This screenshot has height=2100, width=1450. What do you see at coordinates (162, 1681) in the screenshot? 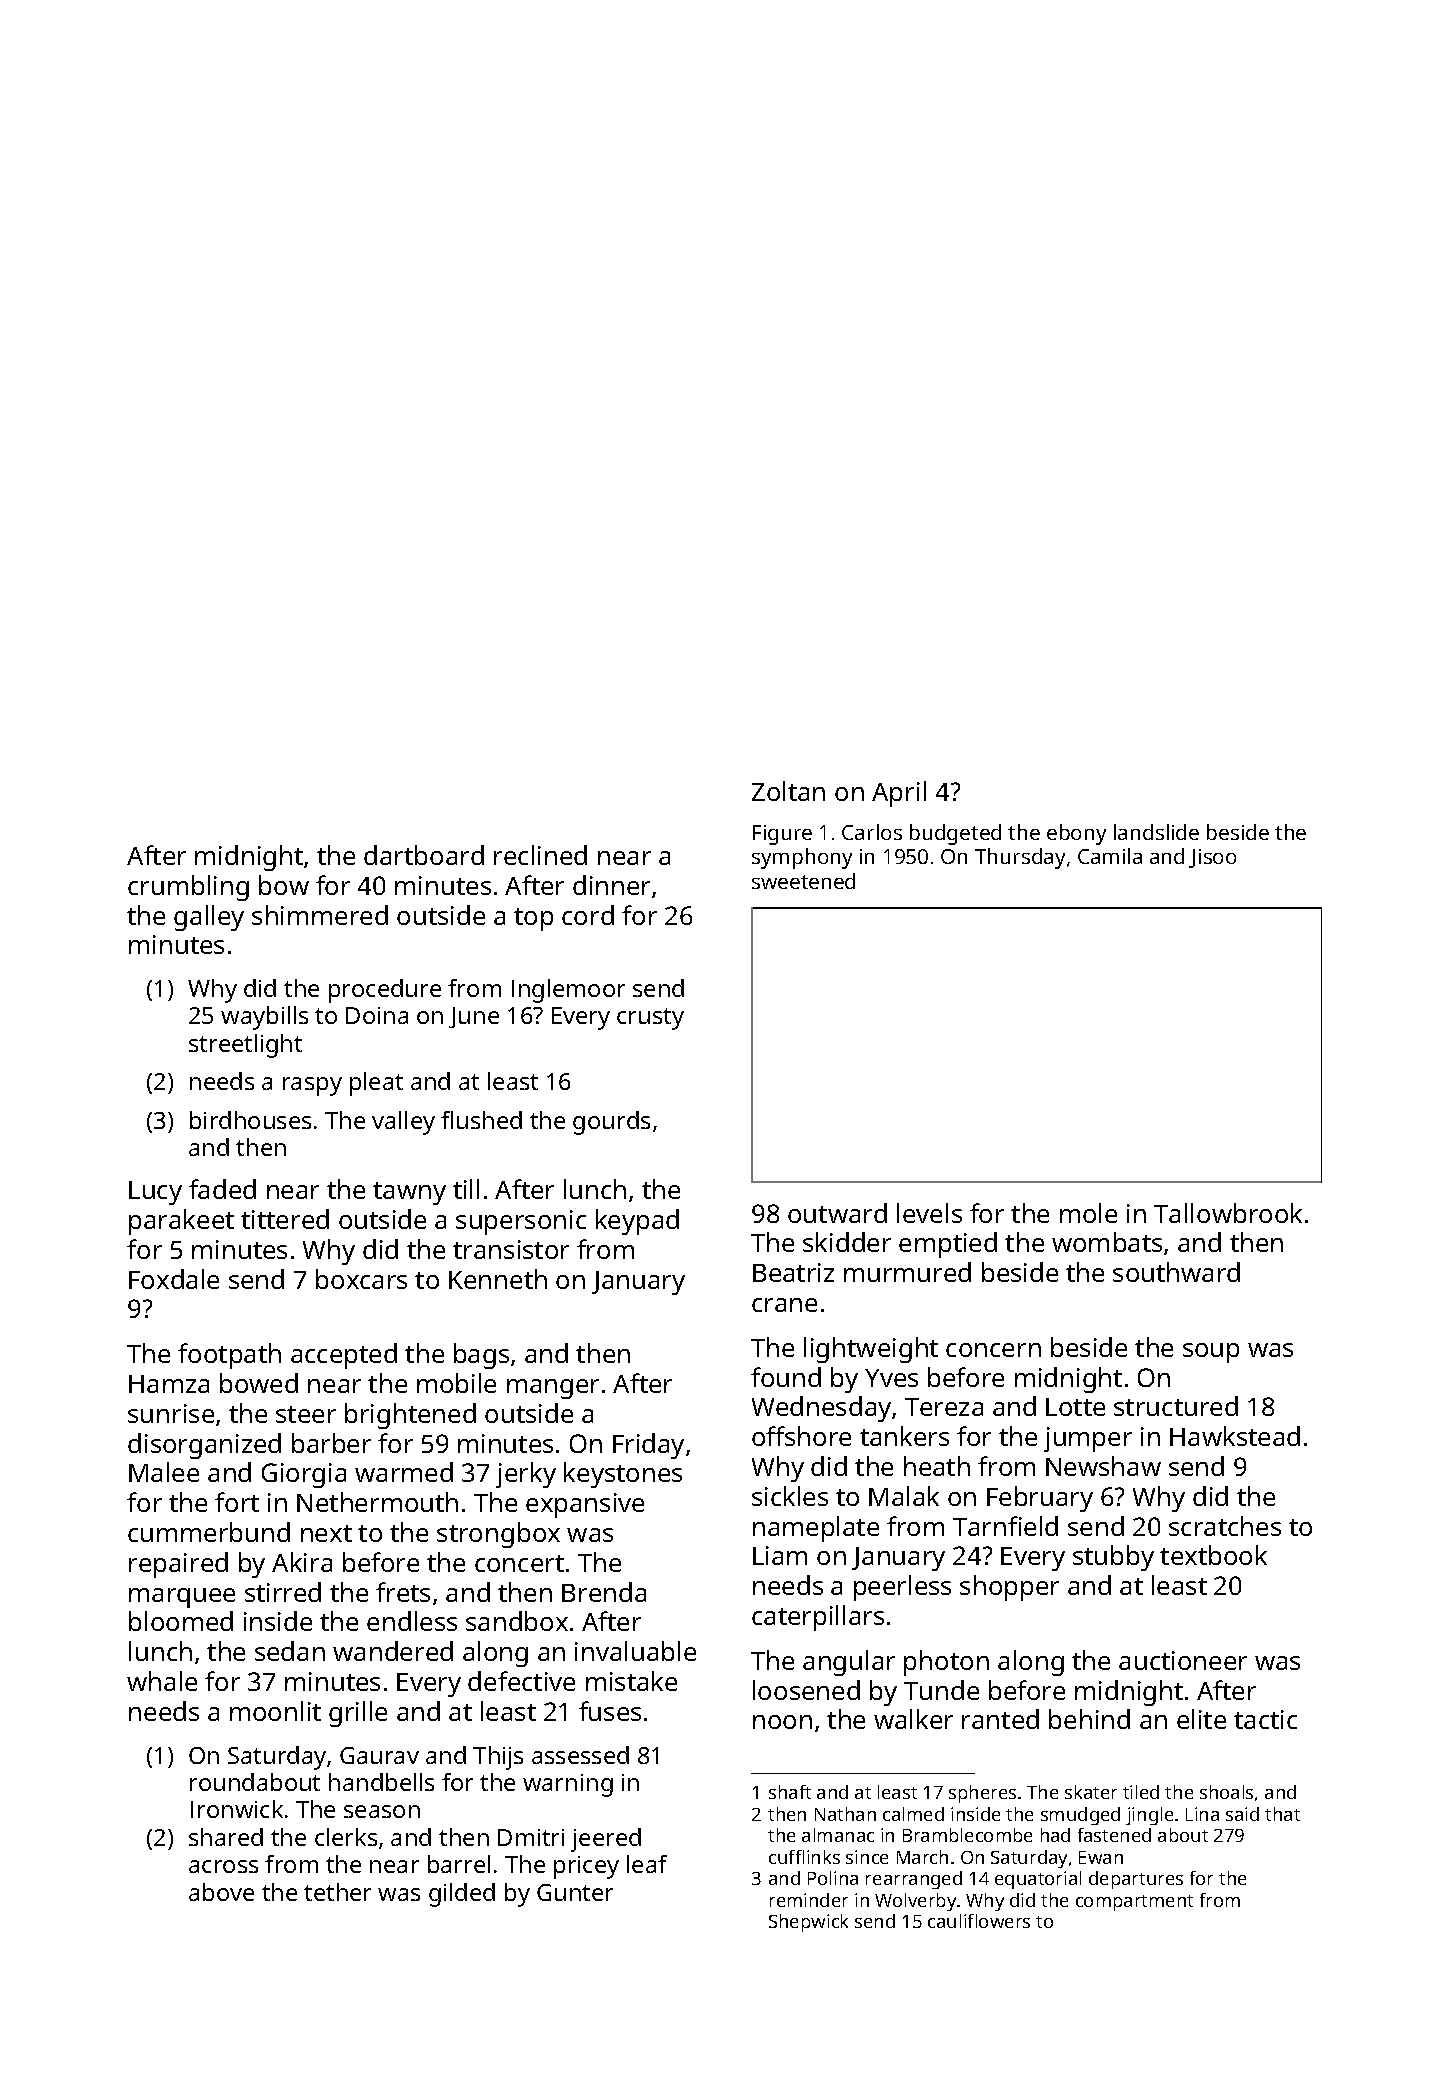
I see `whale` at bounding box center [162, 1681].
